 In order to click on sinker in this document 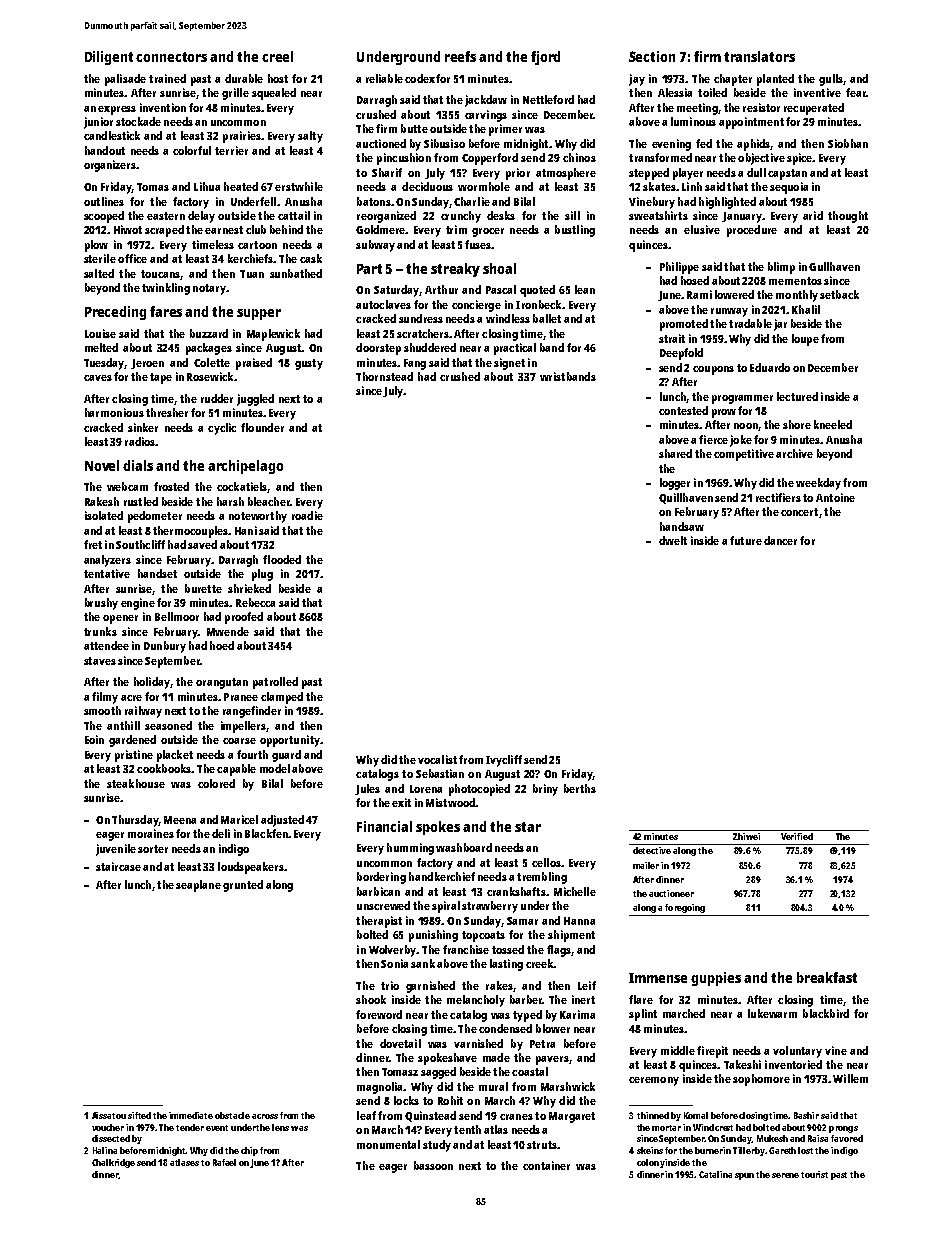, I will do `click(143, 427)`.
